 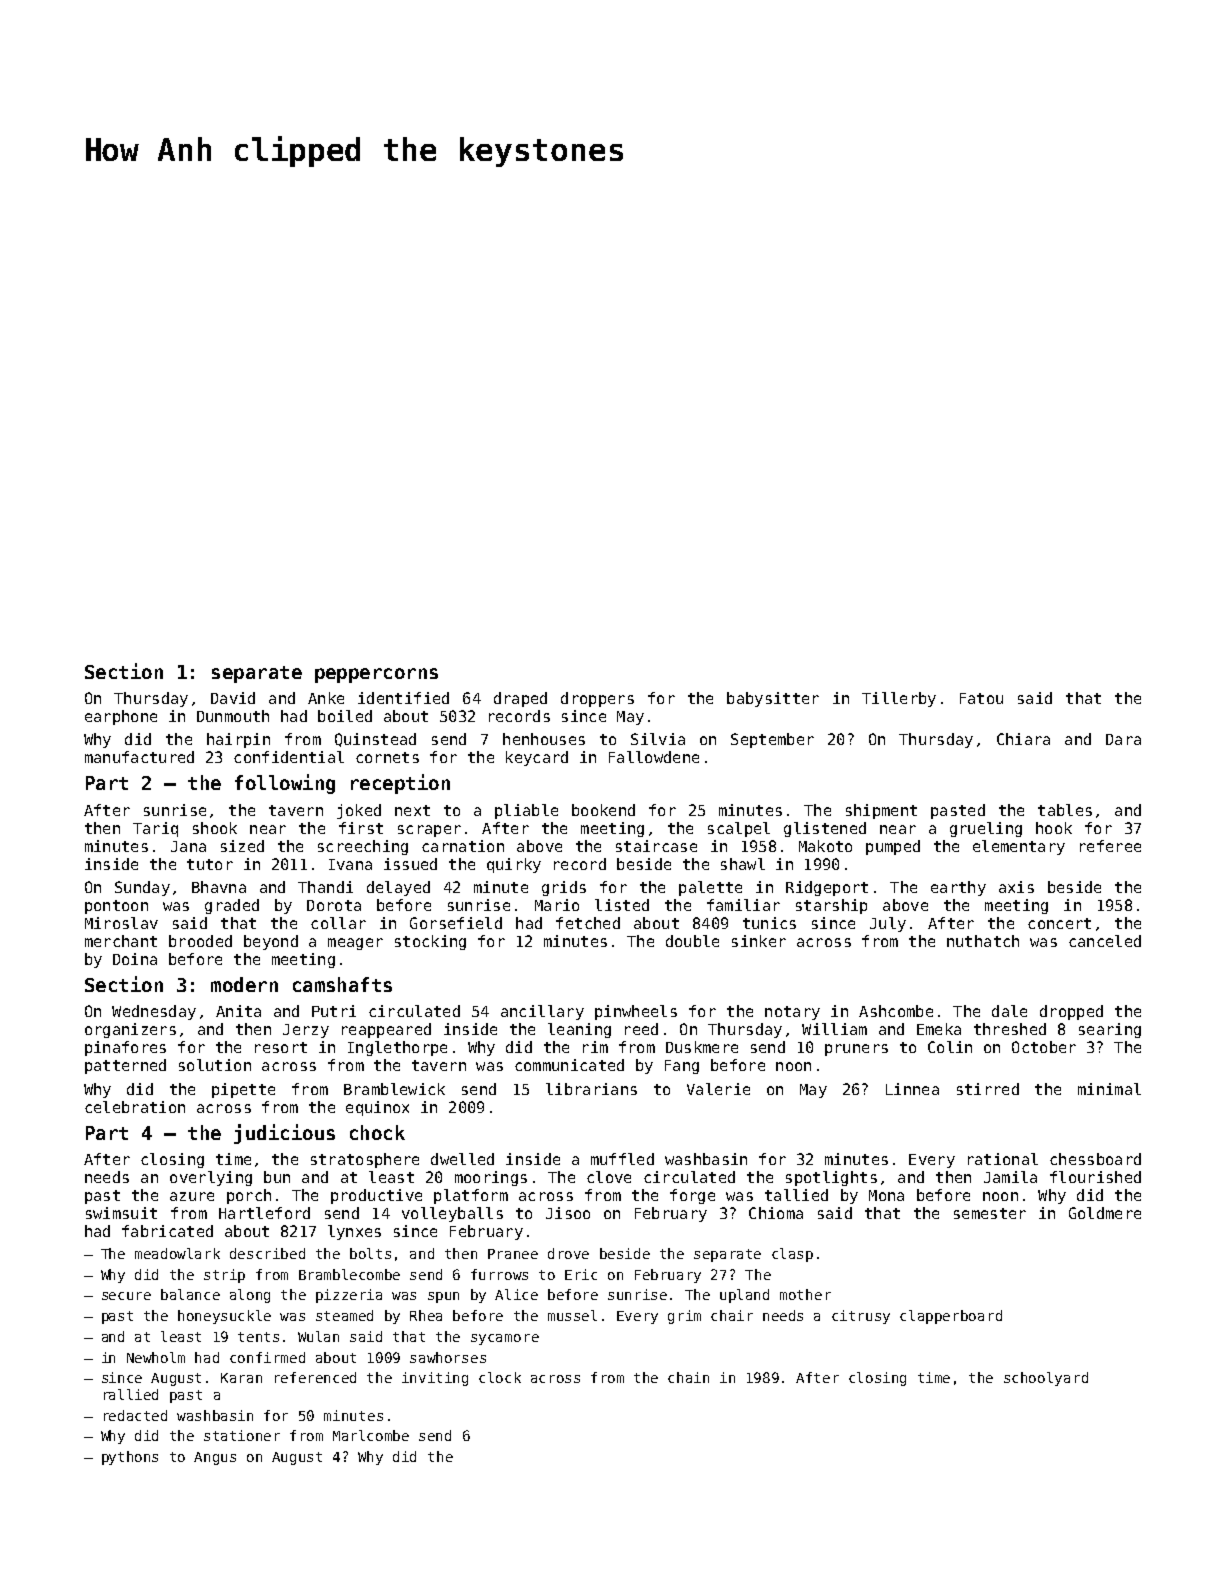 I want to click on Angus, so click(x=215, y=1458).
